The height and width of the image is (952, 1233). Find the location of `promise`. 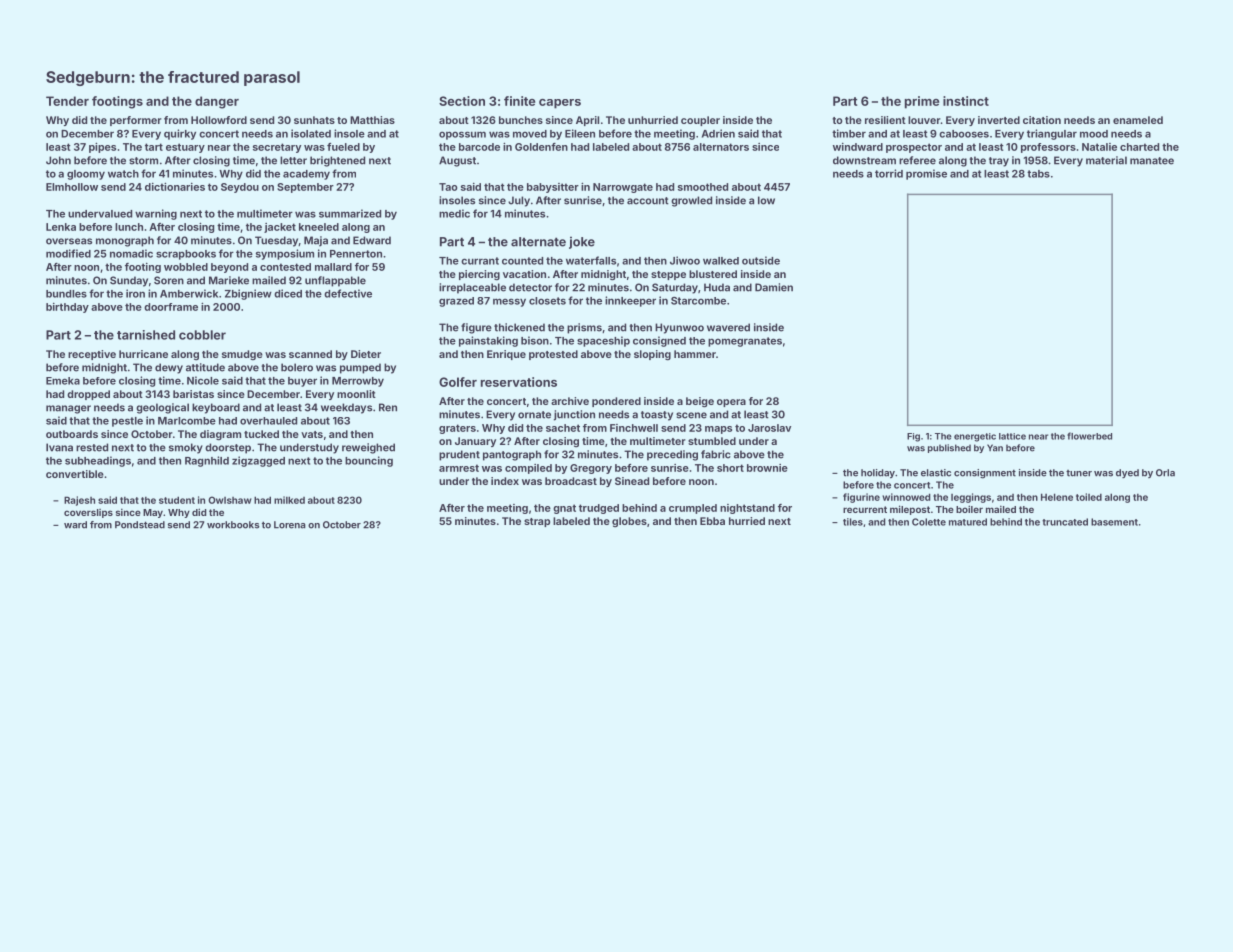

promise is located at coordinates (926, 174).
